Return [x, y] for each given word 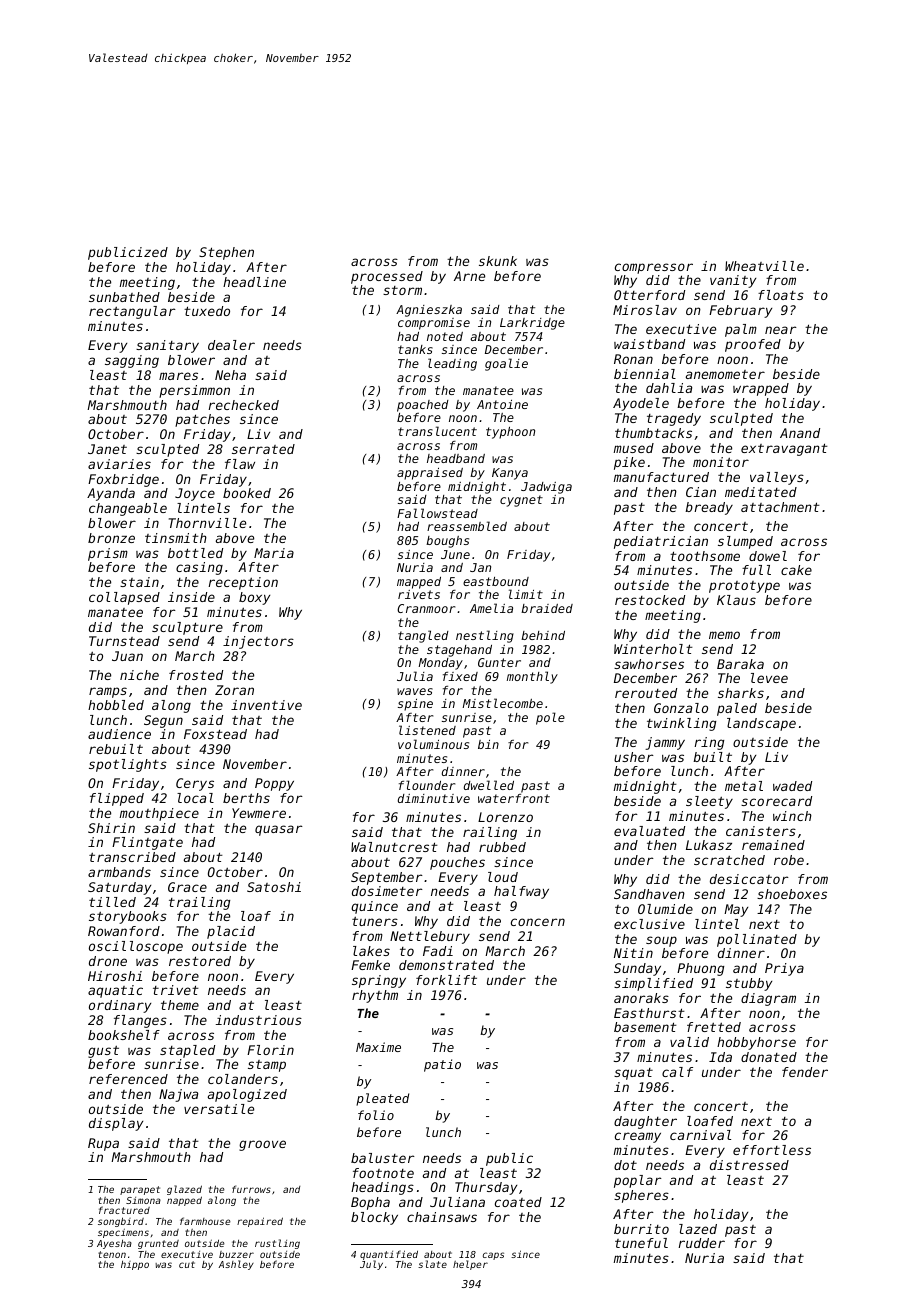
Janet [107, 449]
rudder [701, 1243]
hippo [135, 1265]
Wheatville [764, 266]
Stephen [226, 253]
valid [689, 1042]
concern [538, 922]
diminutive [434, 798]
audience [119, 734]
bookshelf [124, 1035]
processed [387, 277]
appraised [430, 474]
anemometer [725, 374]
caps [493, 1256]
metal [744, 786]
